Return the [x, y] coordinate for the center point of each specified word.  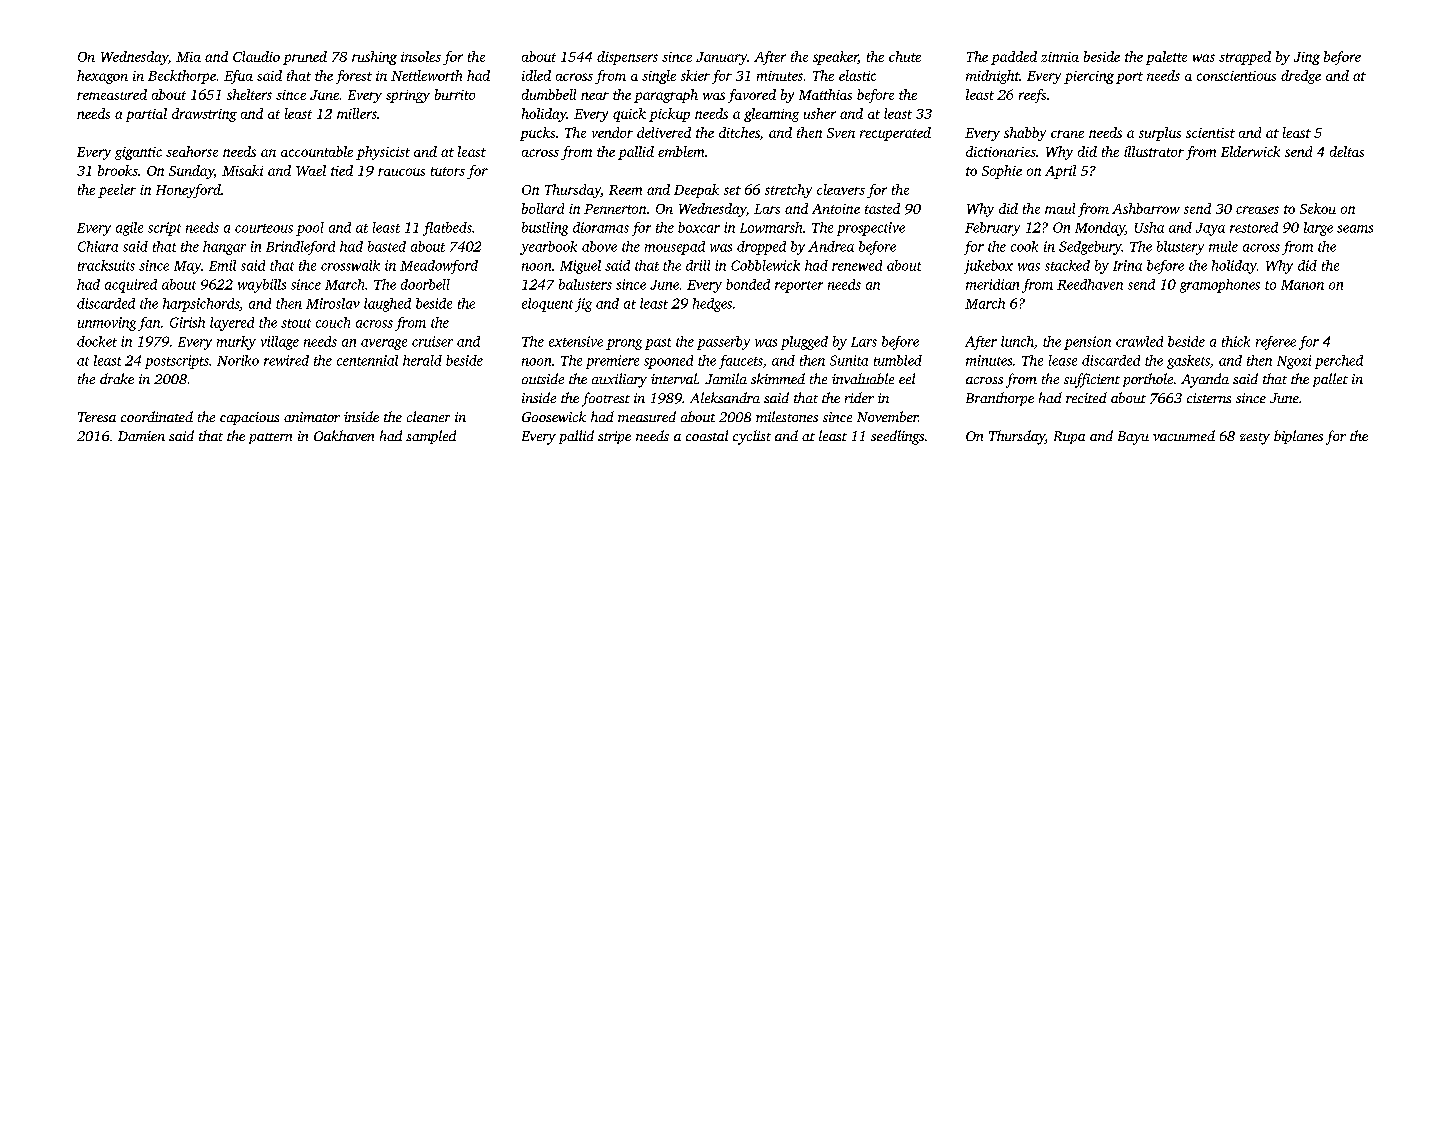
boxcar [699, 227]
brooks [118, 170]
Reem [625, 190]
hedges [712, 305]
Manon [1302, 285]
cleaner [428, 416]
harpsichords [201, 305]
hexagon [102, 77]
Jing [1307, 58]
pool [310, 229]
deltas [1347, 151]
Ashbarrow [1146, 208]
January [721, 58]
